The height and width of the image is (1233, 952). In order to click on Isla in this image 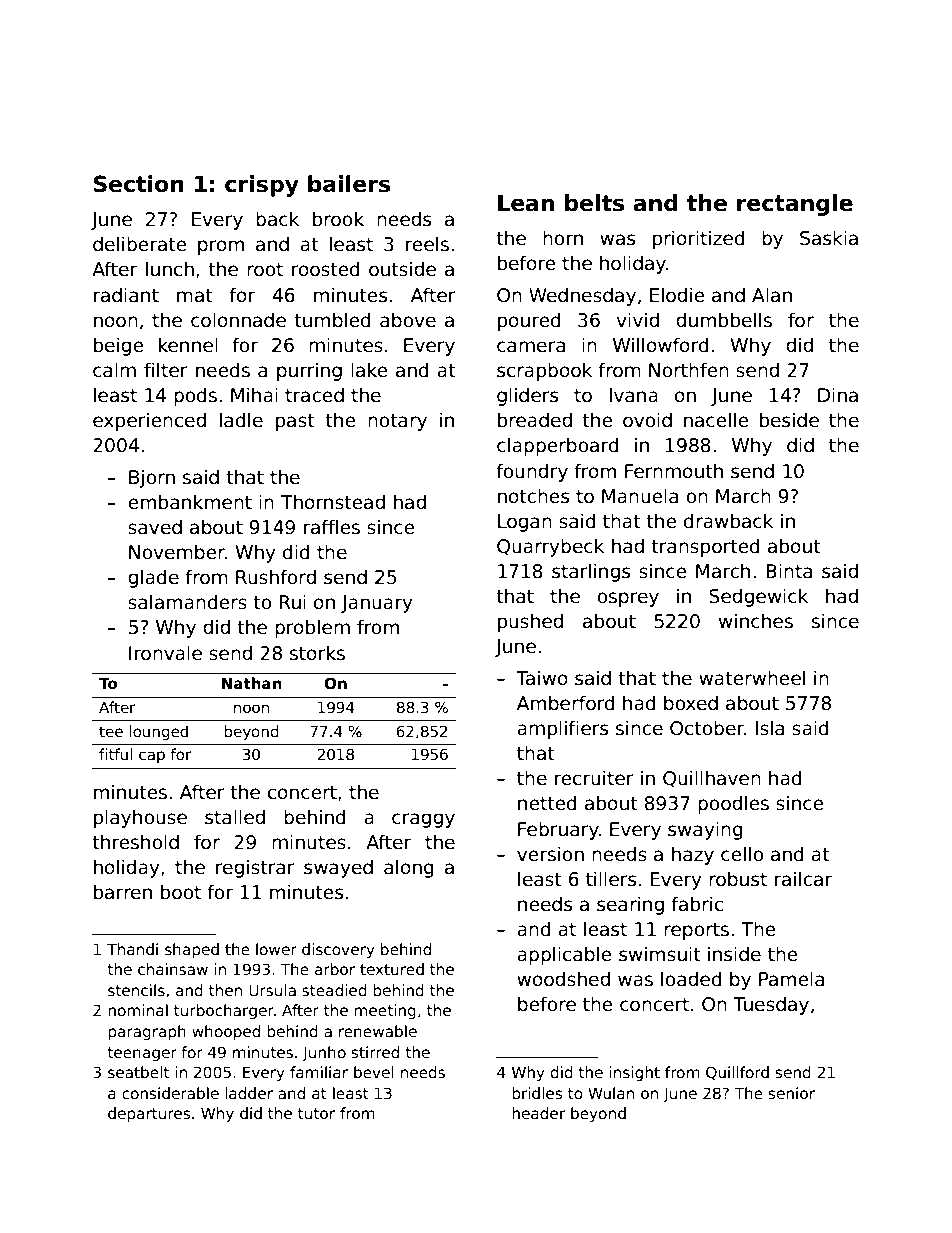, I will do `click(769, 728)`.
